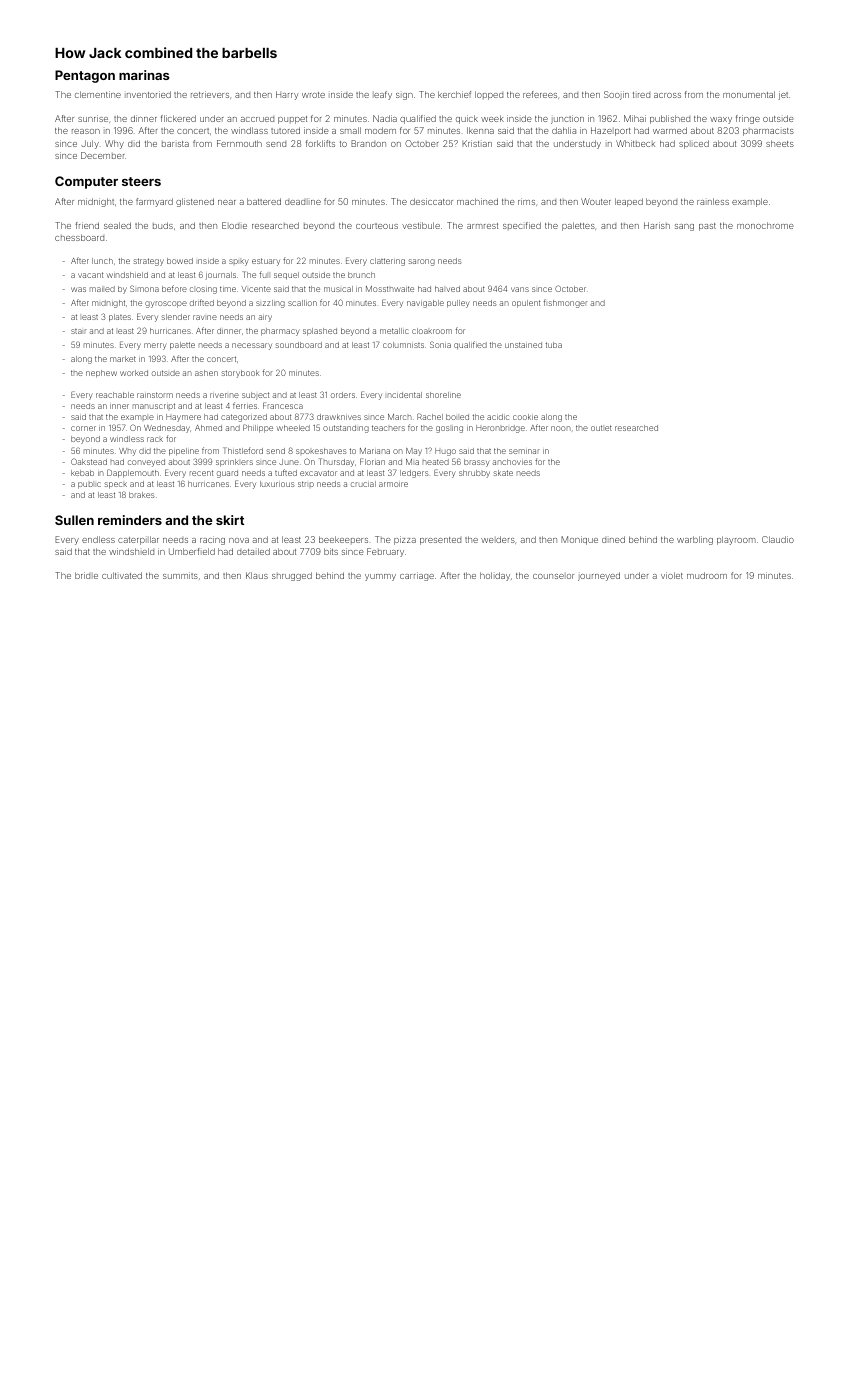 This image has width=849, height=1400. I want to click on journeyed, so click(599, 576).
